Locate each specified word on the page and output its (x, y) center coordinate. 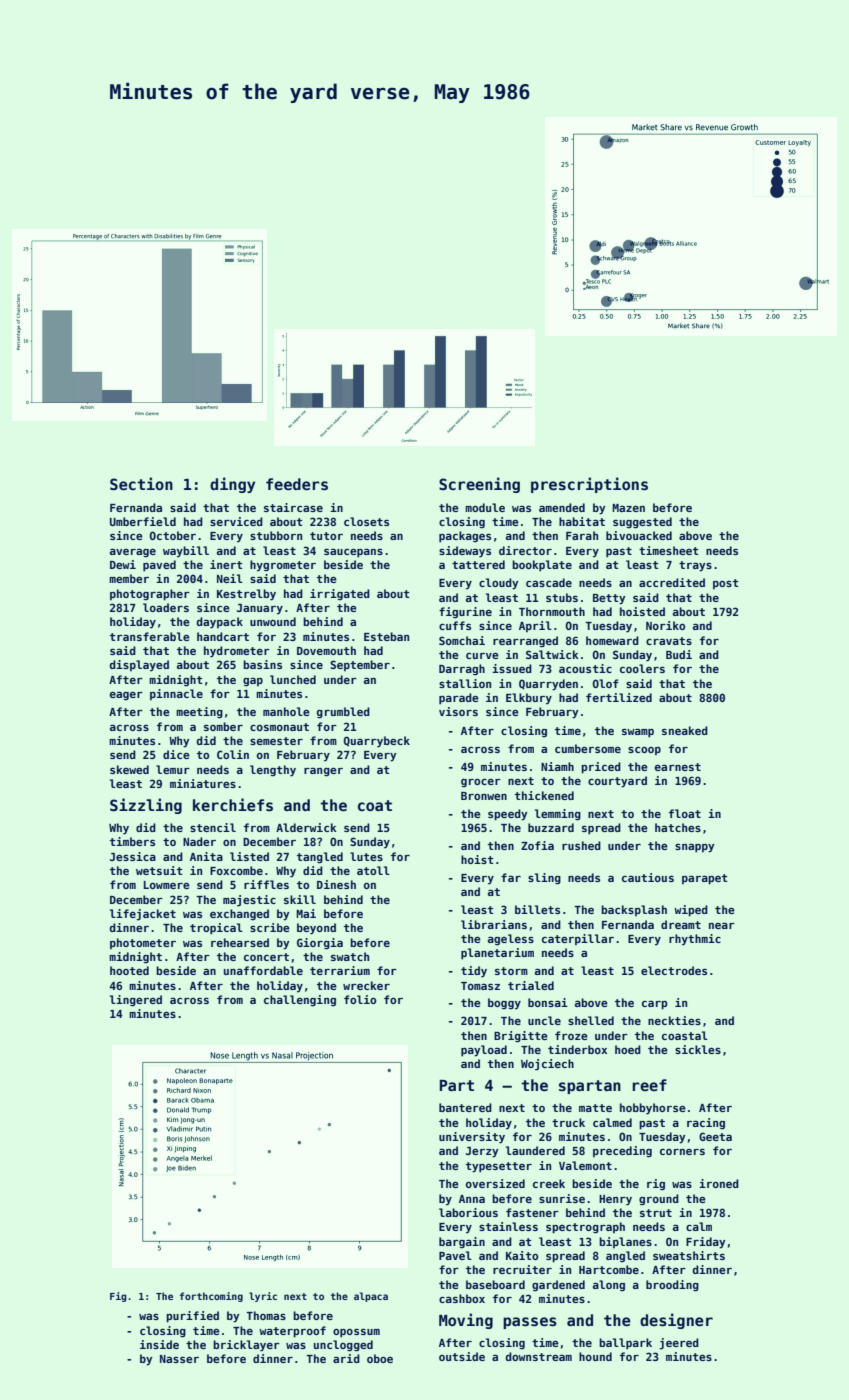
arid (346, 1358)
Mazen (628, 508)
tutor (326, 536)
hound (595, 1356)
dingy (232, 485)
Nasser (179, 1359)
